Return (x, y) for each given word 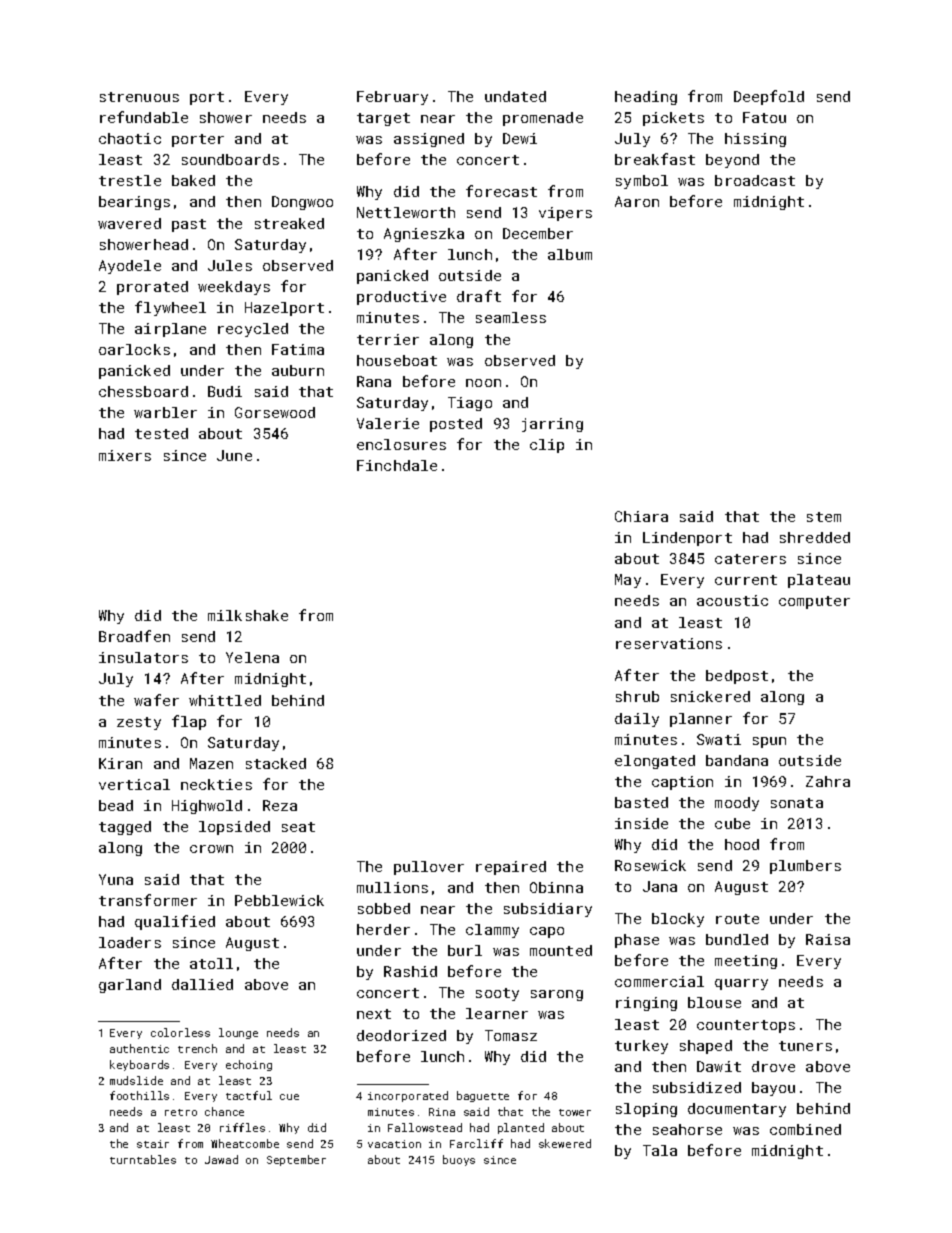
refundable (144, 117)
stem (824, 517)
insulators (143, 657)
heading (646, 98)
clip (547, 446)
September (296, 1160)
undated (515, 96)
